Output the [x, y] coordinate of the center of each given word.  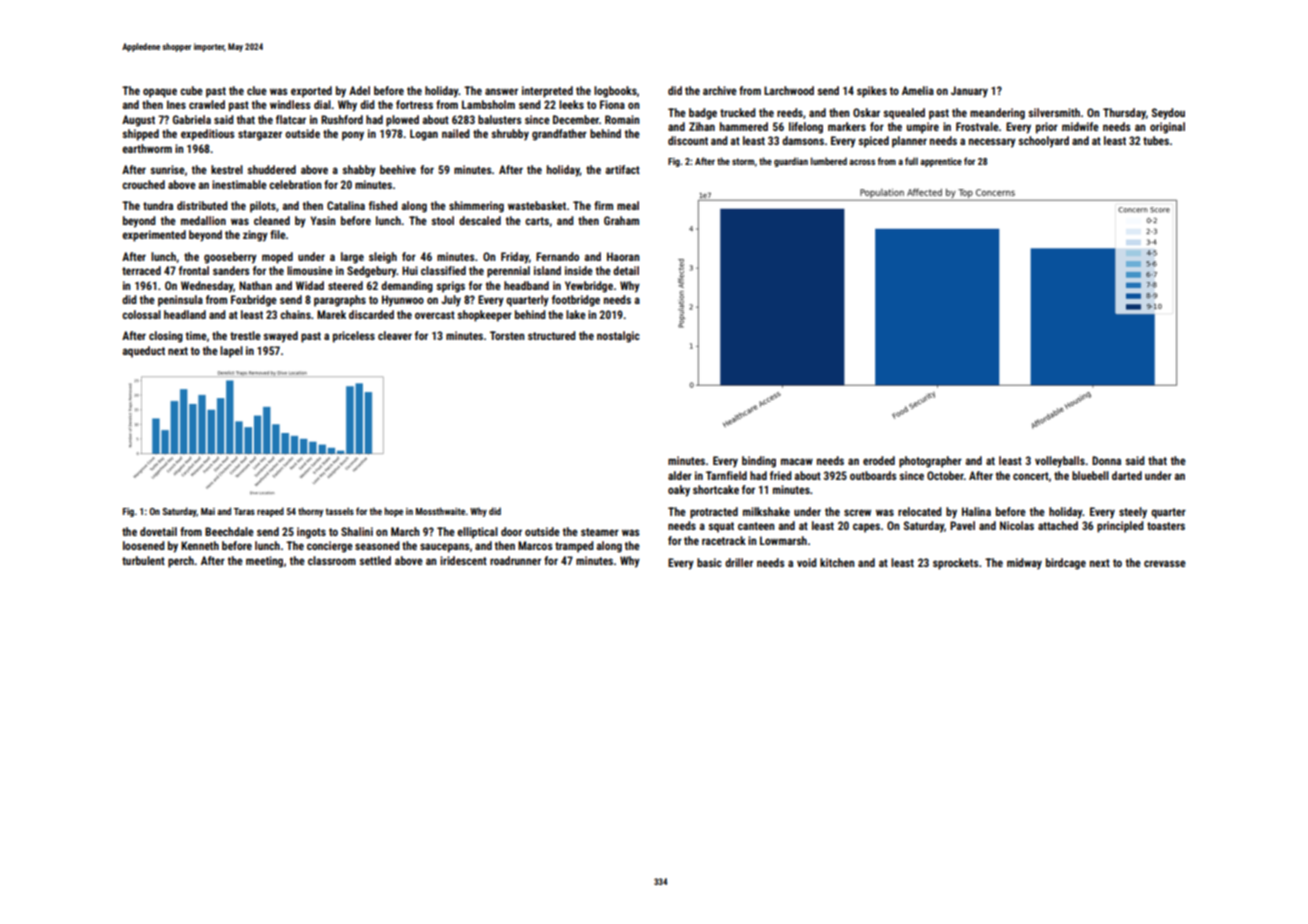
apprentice [941, 162]
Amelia [918, 90]
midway [1024, 564]
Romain [622, 119]
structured [552, 335]
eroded [879, 460]
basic [709, 562]
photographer [930, 462]
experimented [154, 236]
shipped [140, 135]
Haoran [623, 256]
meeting [264, 562]
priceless [354, 337]
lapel [231, 352]
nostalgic [618, 337]
